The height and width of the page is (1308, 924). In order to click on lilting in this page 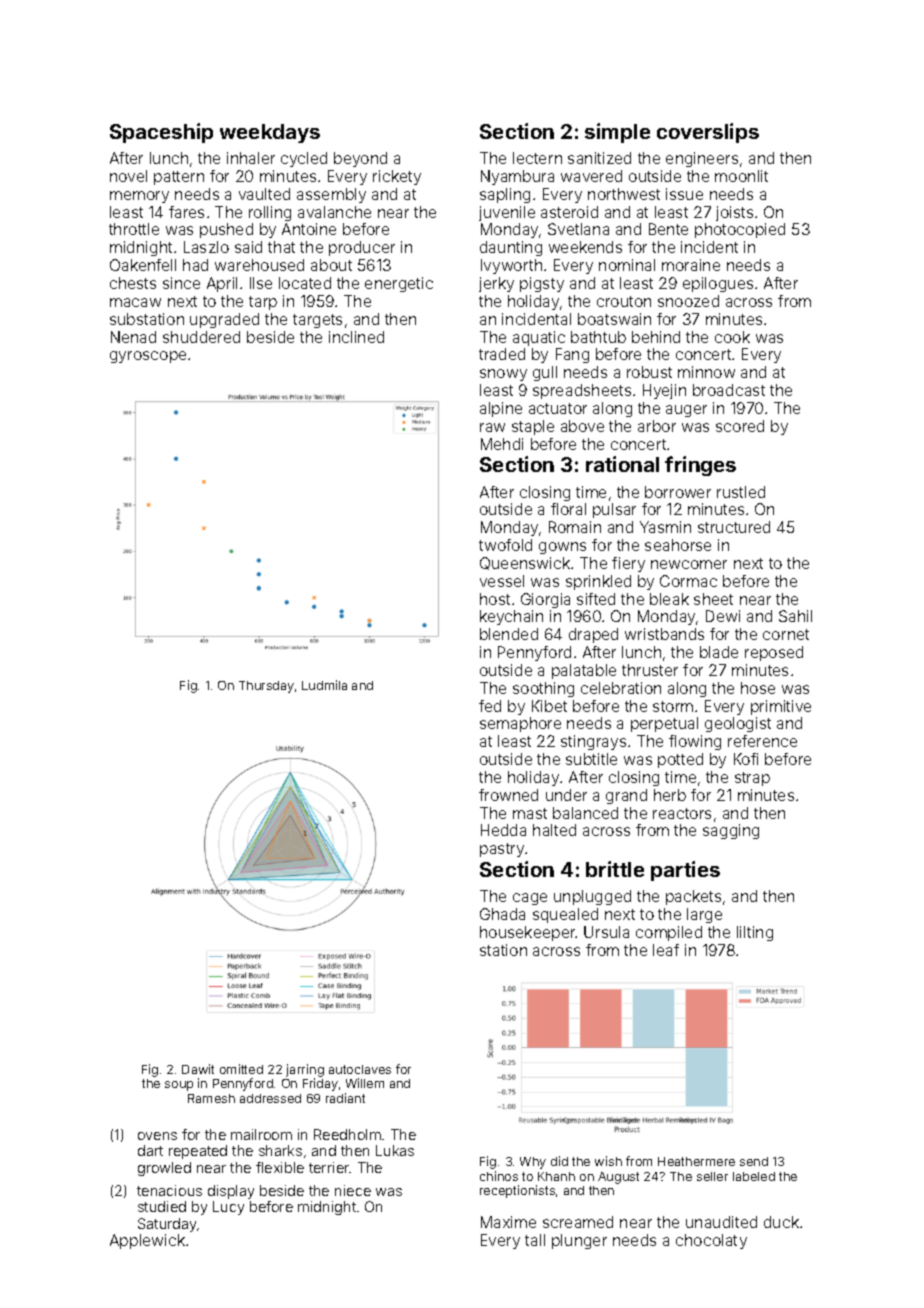, I will do `click(755, 933)`.
